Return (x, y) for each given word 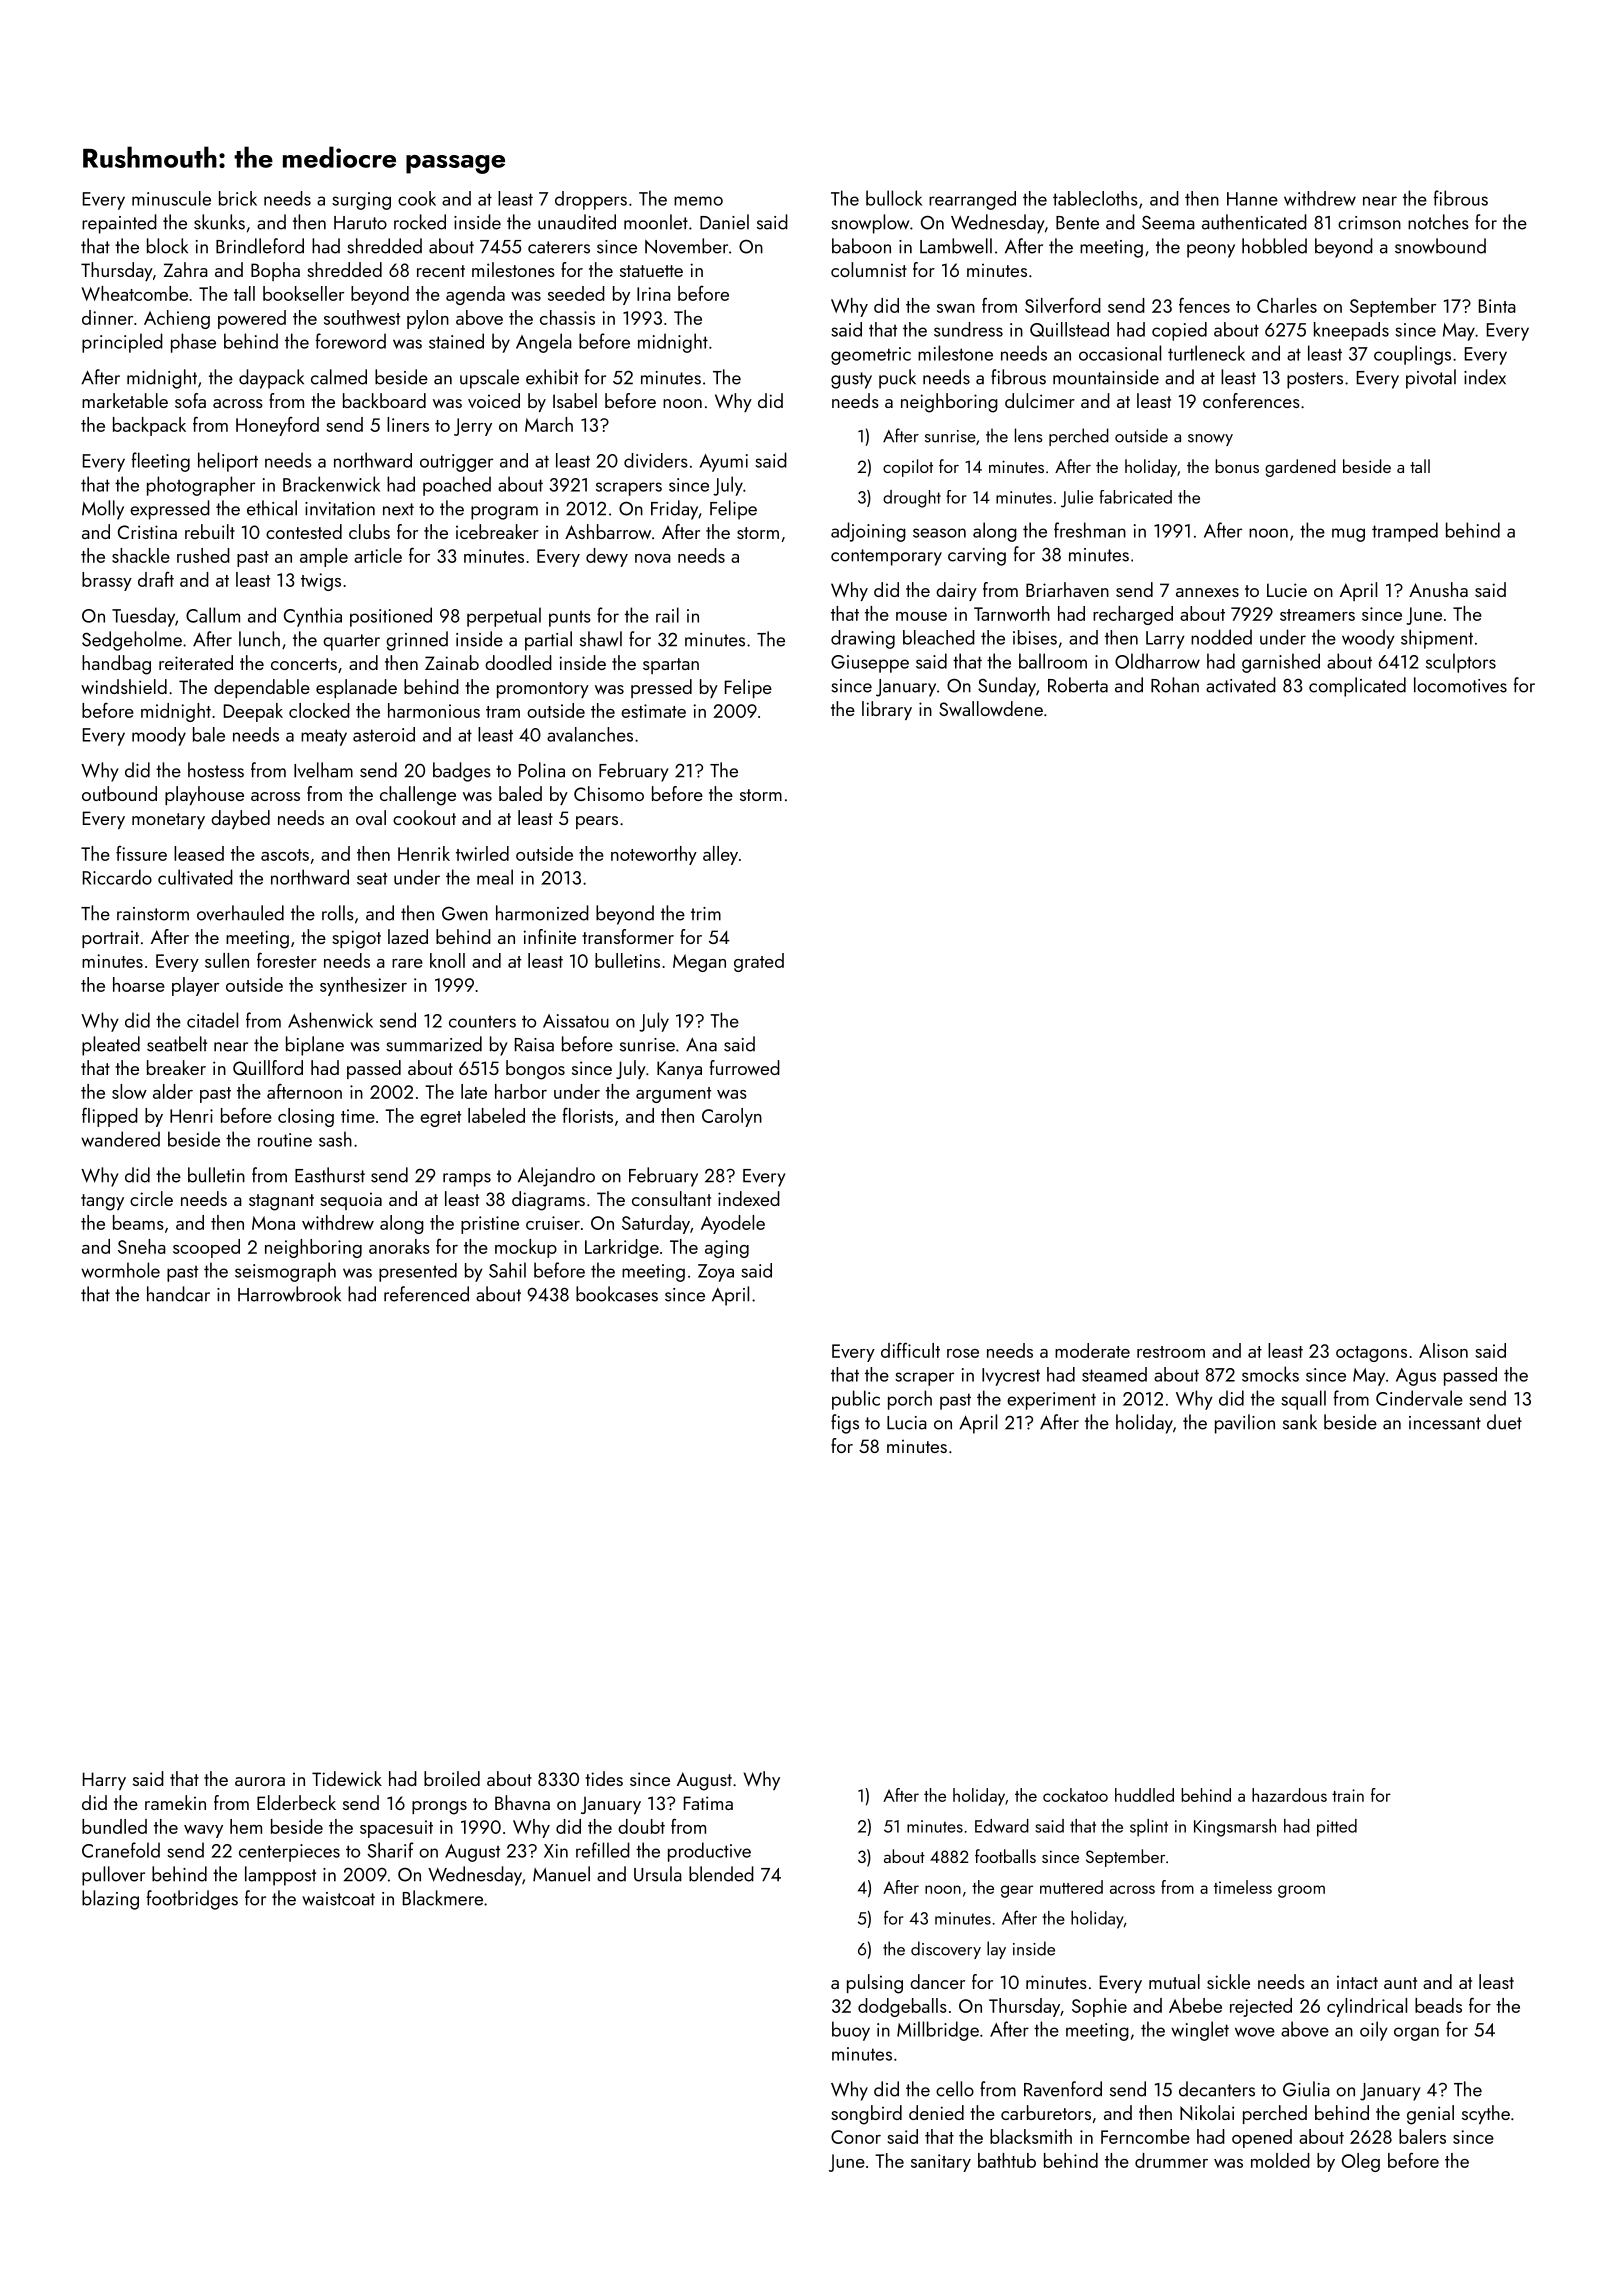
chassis (567, 317)
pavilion (1245, 1424)
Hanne (1252, 199)
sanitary (941, 2163)
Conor (856, 2137)
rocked (420, 222)
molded (1280, 2160)
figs (845, 1424)
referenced (426, 1294)
